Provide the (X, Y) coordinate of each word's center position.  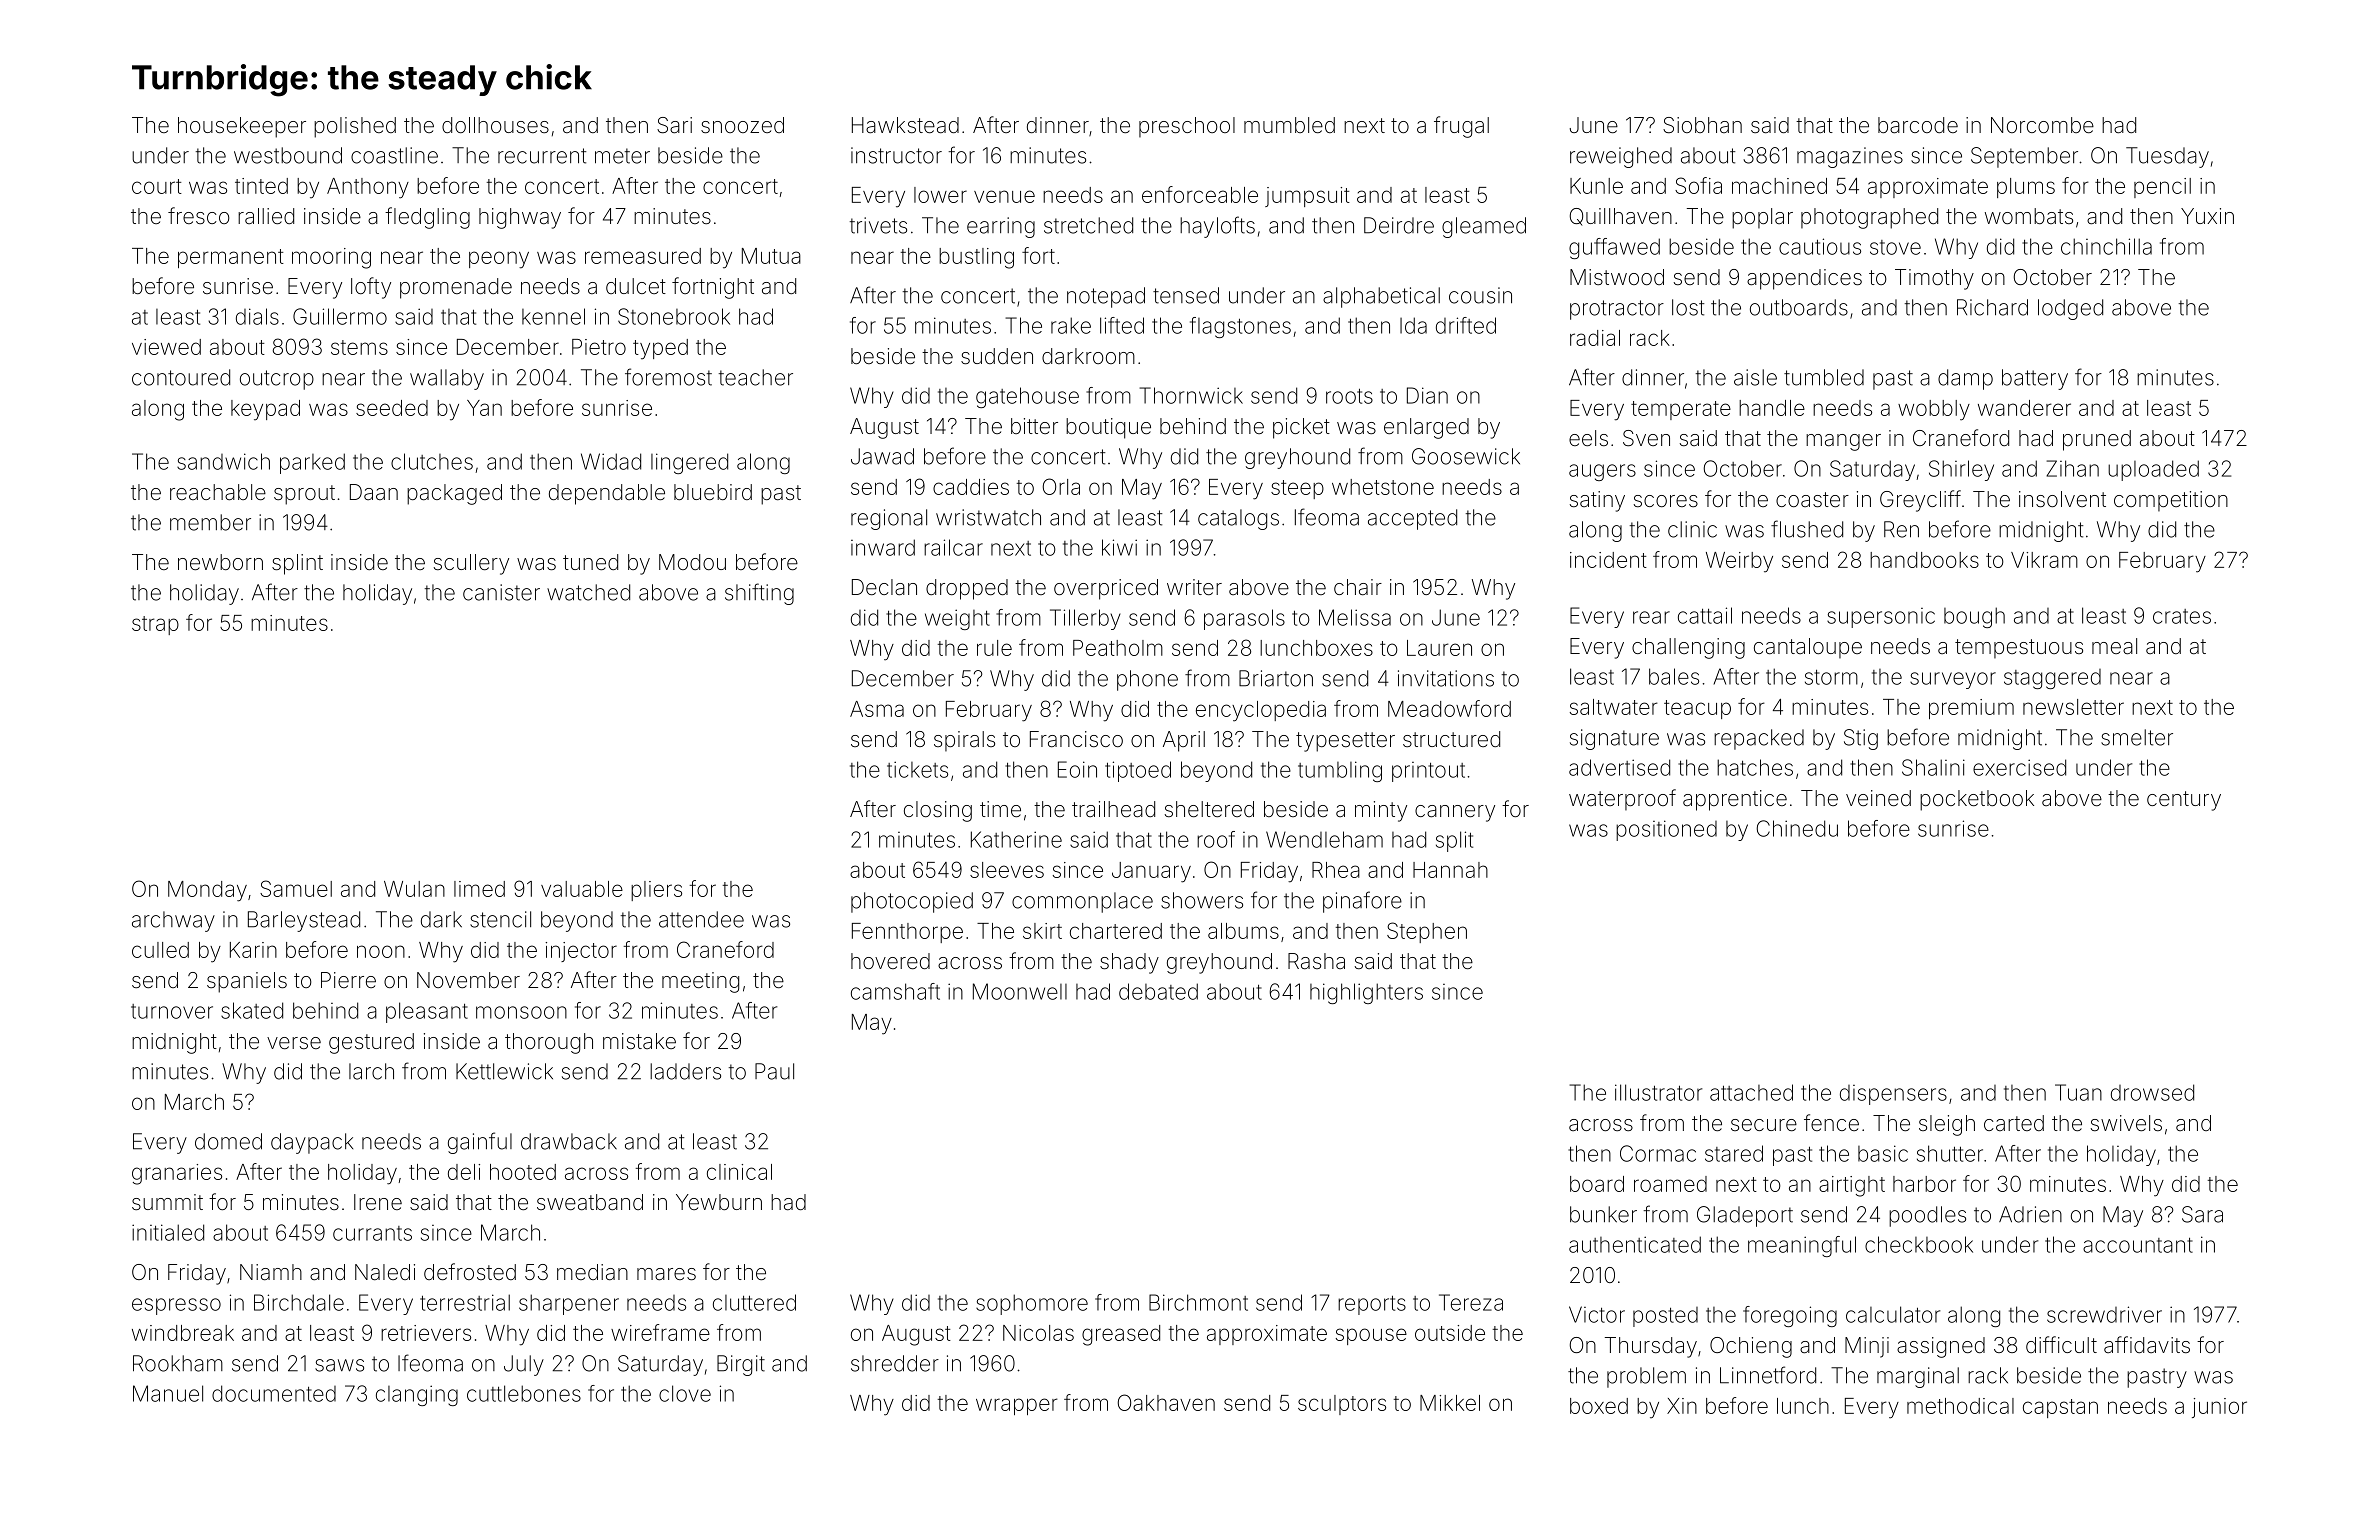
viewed (166, 347)
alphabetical (1381, 297)
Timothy (1934, 279)
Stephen (1427, 932)
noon (381, 951)
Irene (378, 1202)
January (1151, 872)
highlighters (1366, 993)
